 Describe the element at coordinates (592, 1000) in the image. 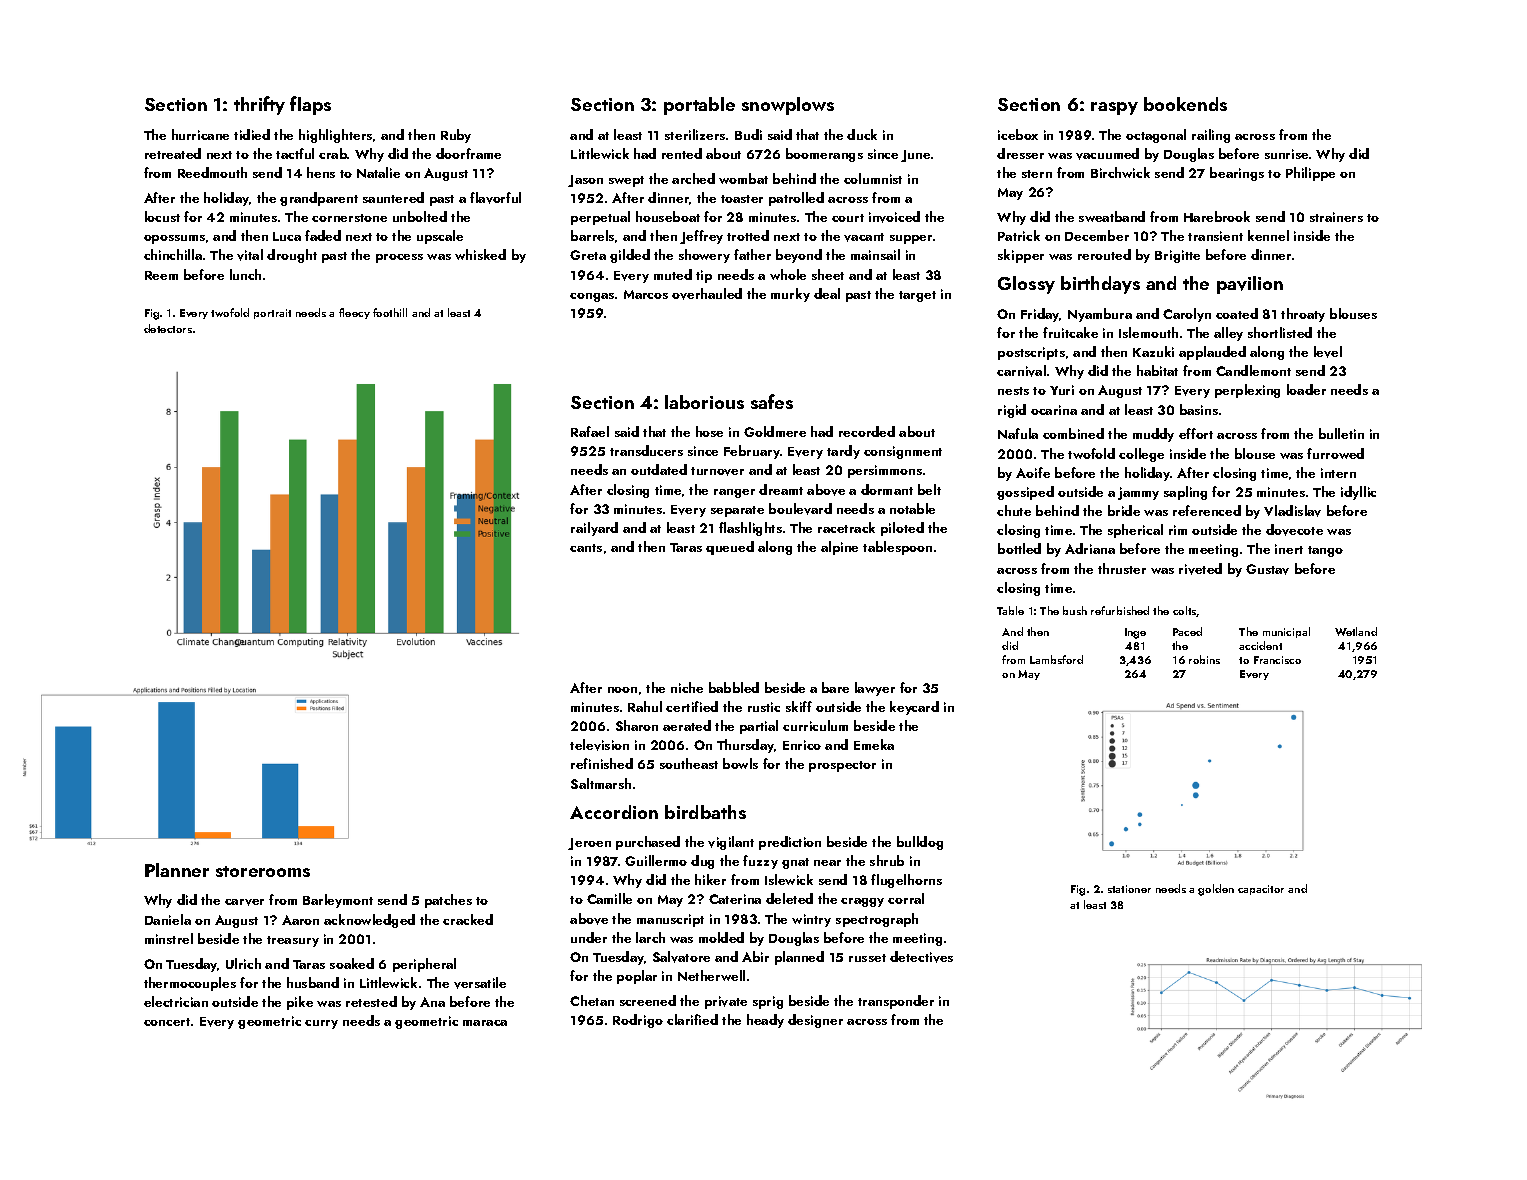

I see `Chetan` at that location.
